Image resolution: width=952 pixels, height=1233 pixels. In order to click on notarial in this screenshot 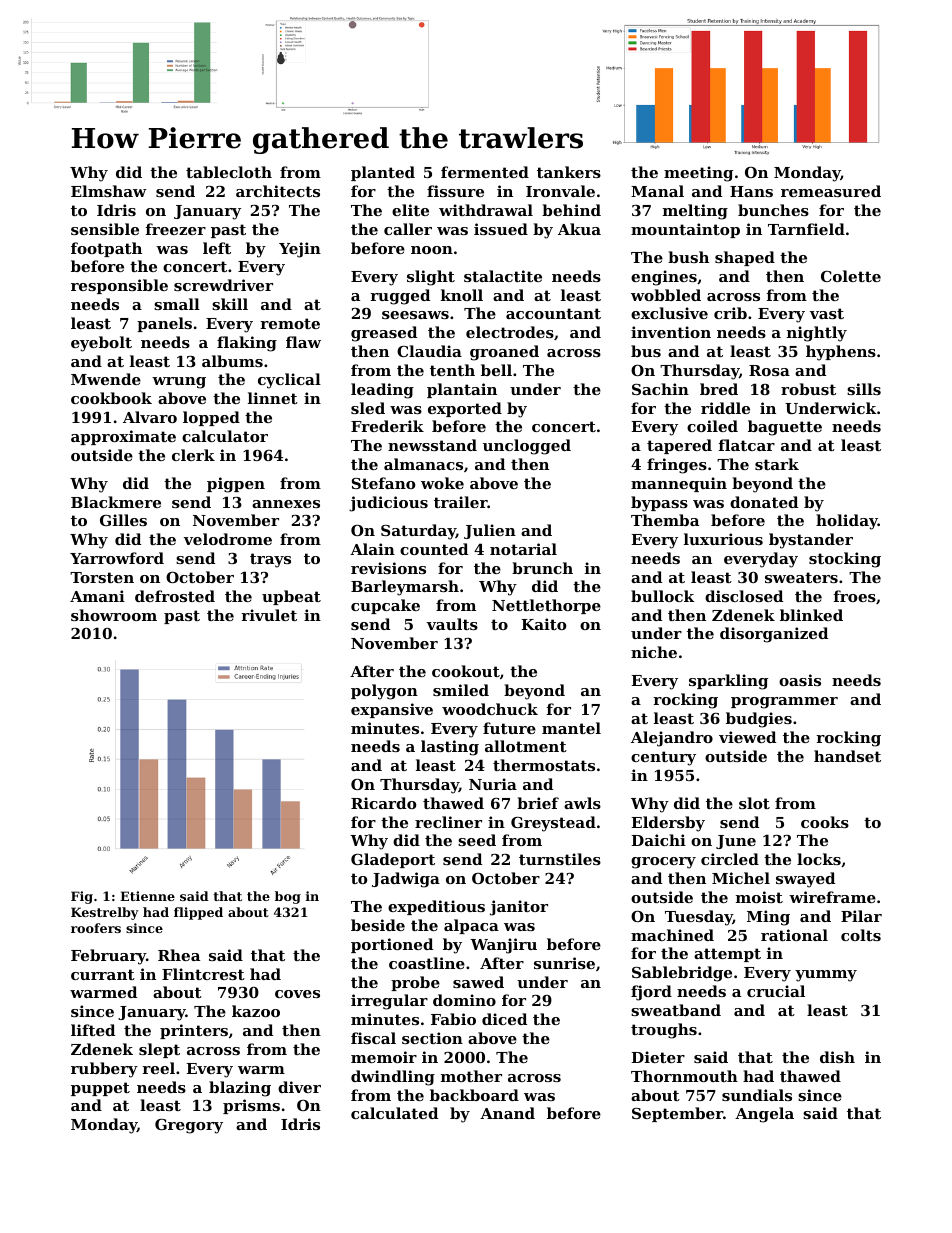, I will do `click(523, 549)`.
